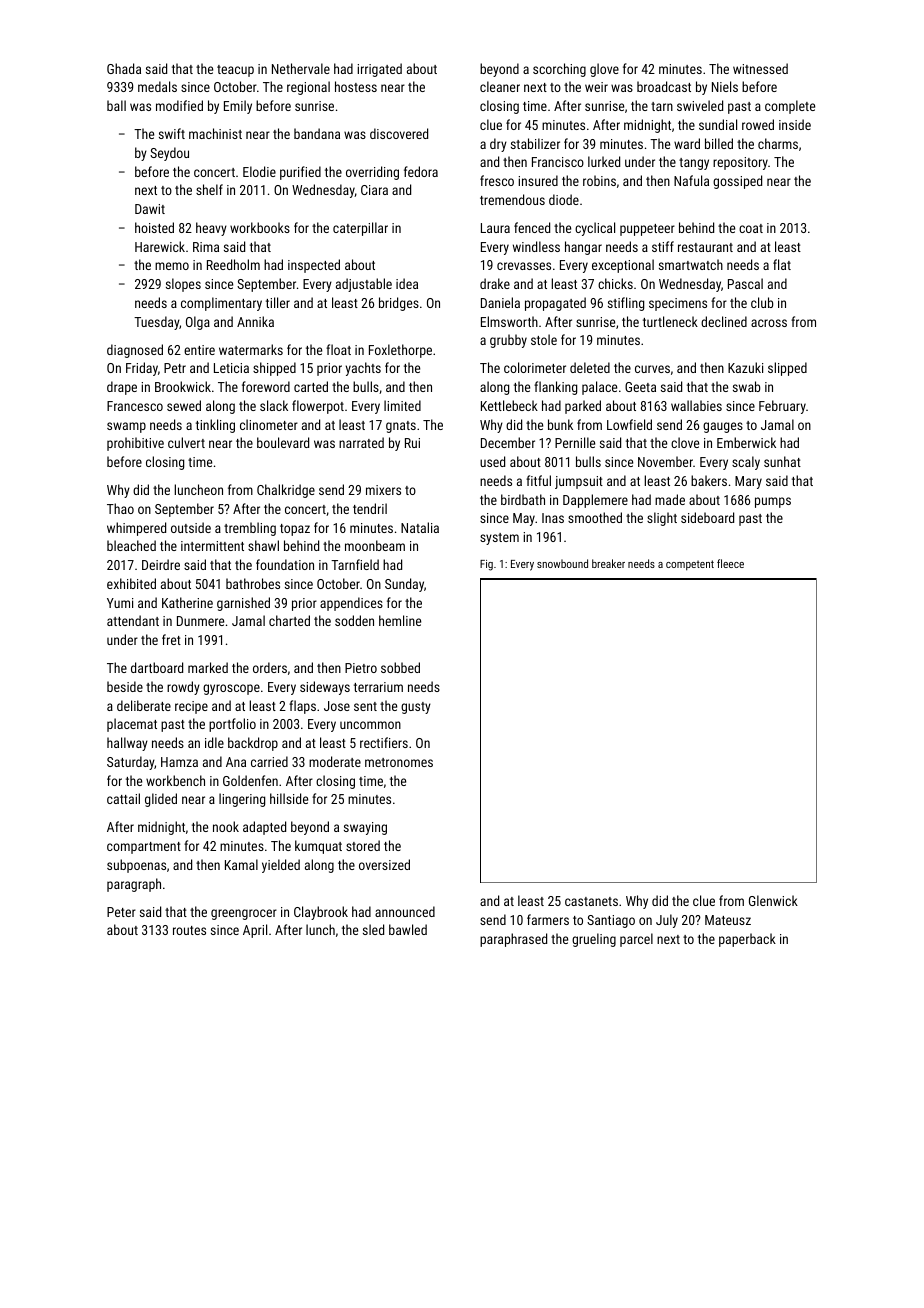  What do you see at coordinates (175, 780) in the screenshot?
I see `workbench` at bounding box center [175, 780].
